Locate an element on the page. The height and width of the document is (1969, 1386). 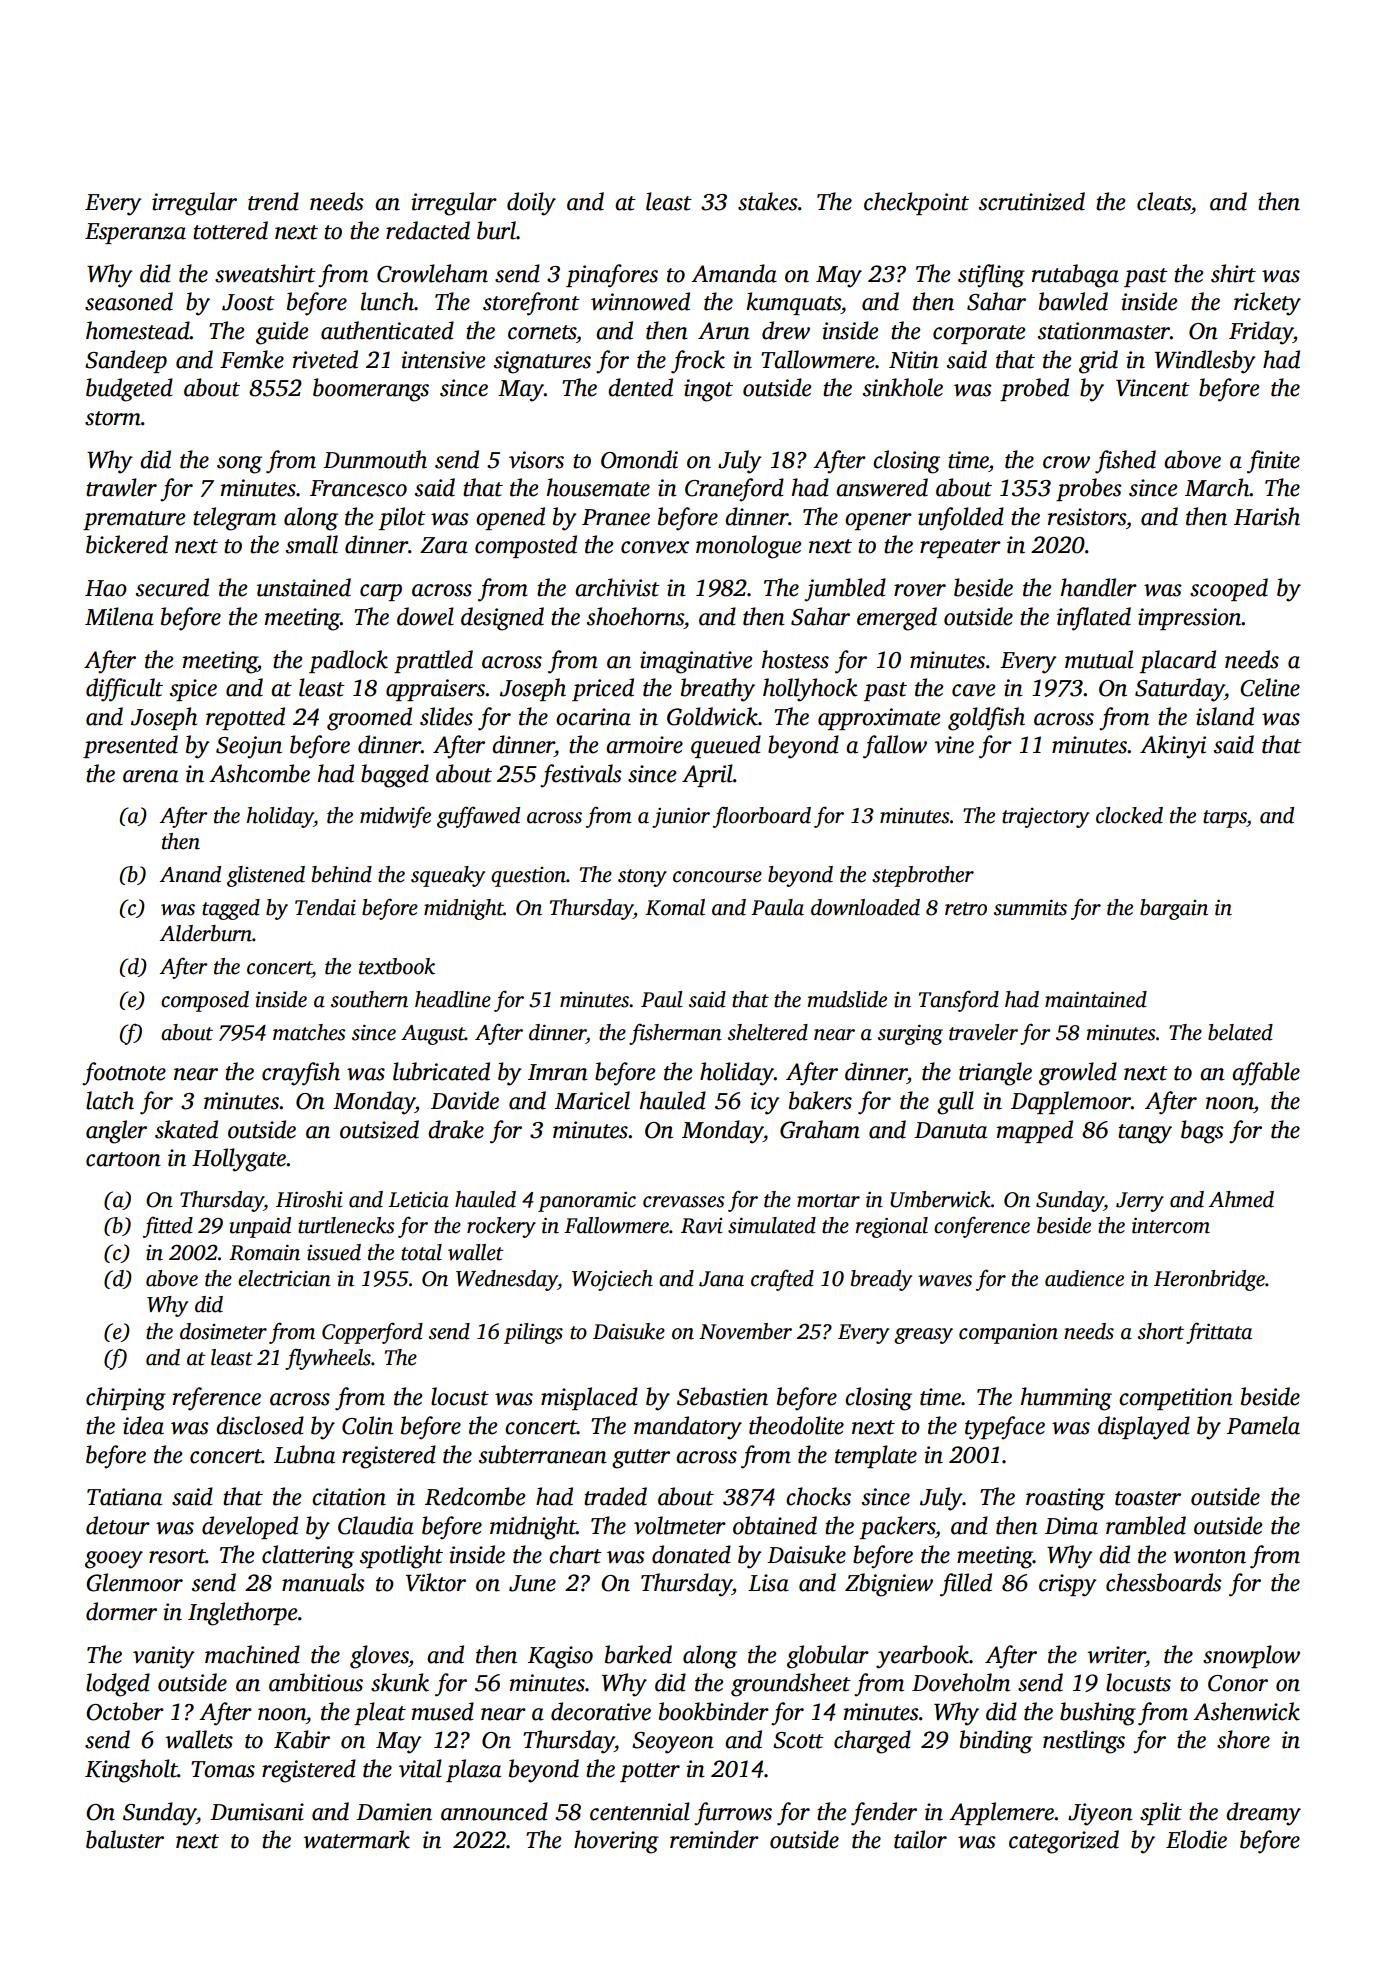
Harish is located at coordinates (1267, 516).
